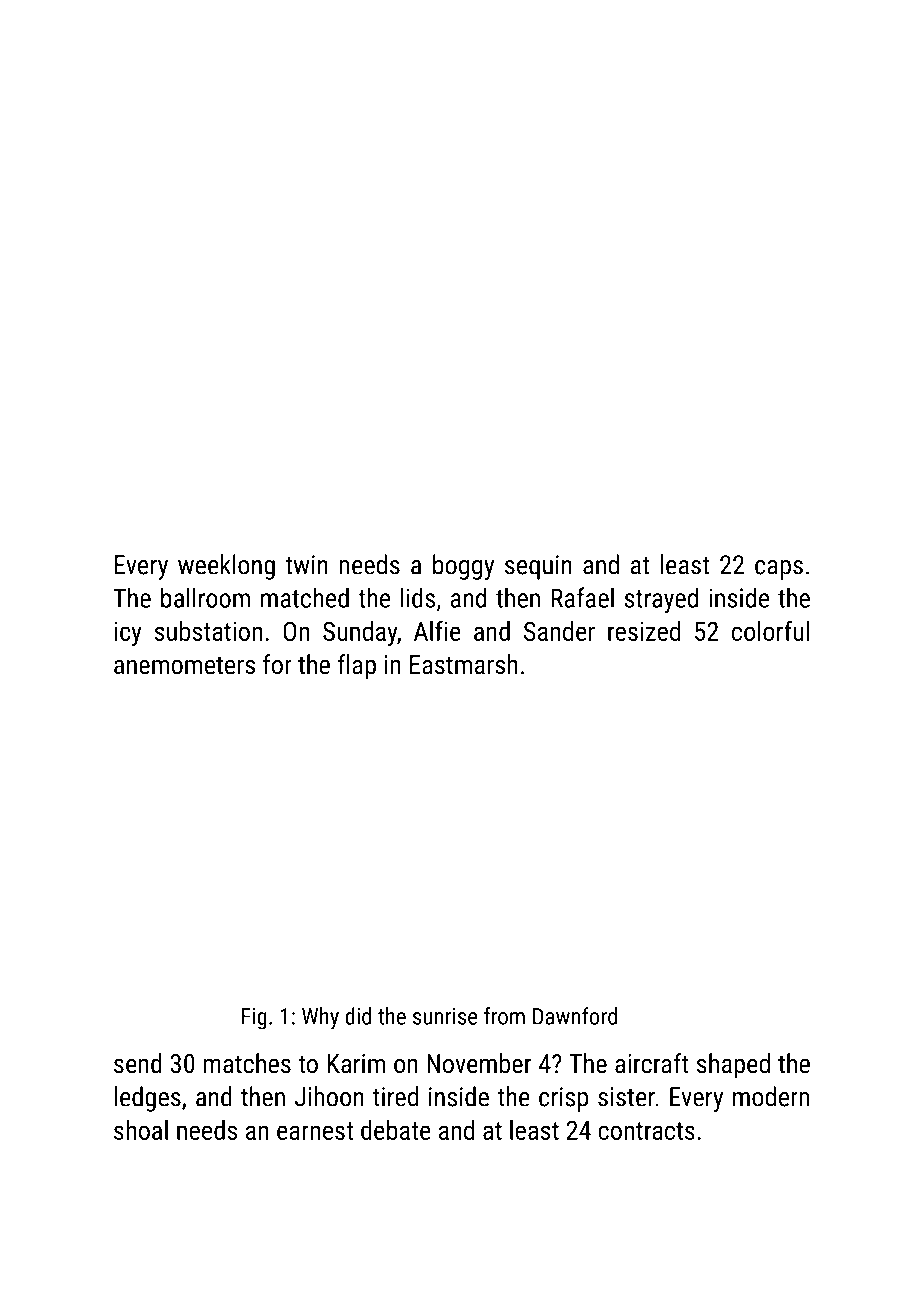  Describe the element at coordinates (479, 1063) in the page. I see `November` at that location.
